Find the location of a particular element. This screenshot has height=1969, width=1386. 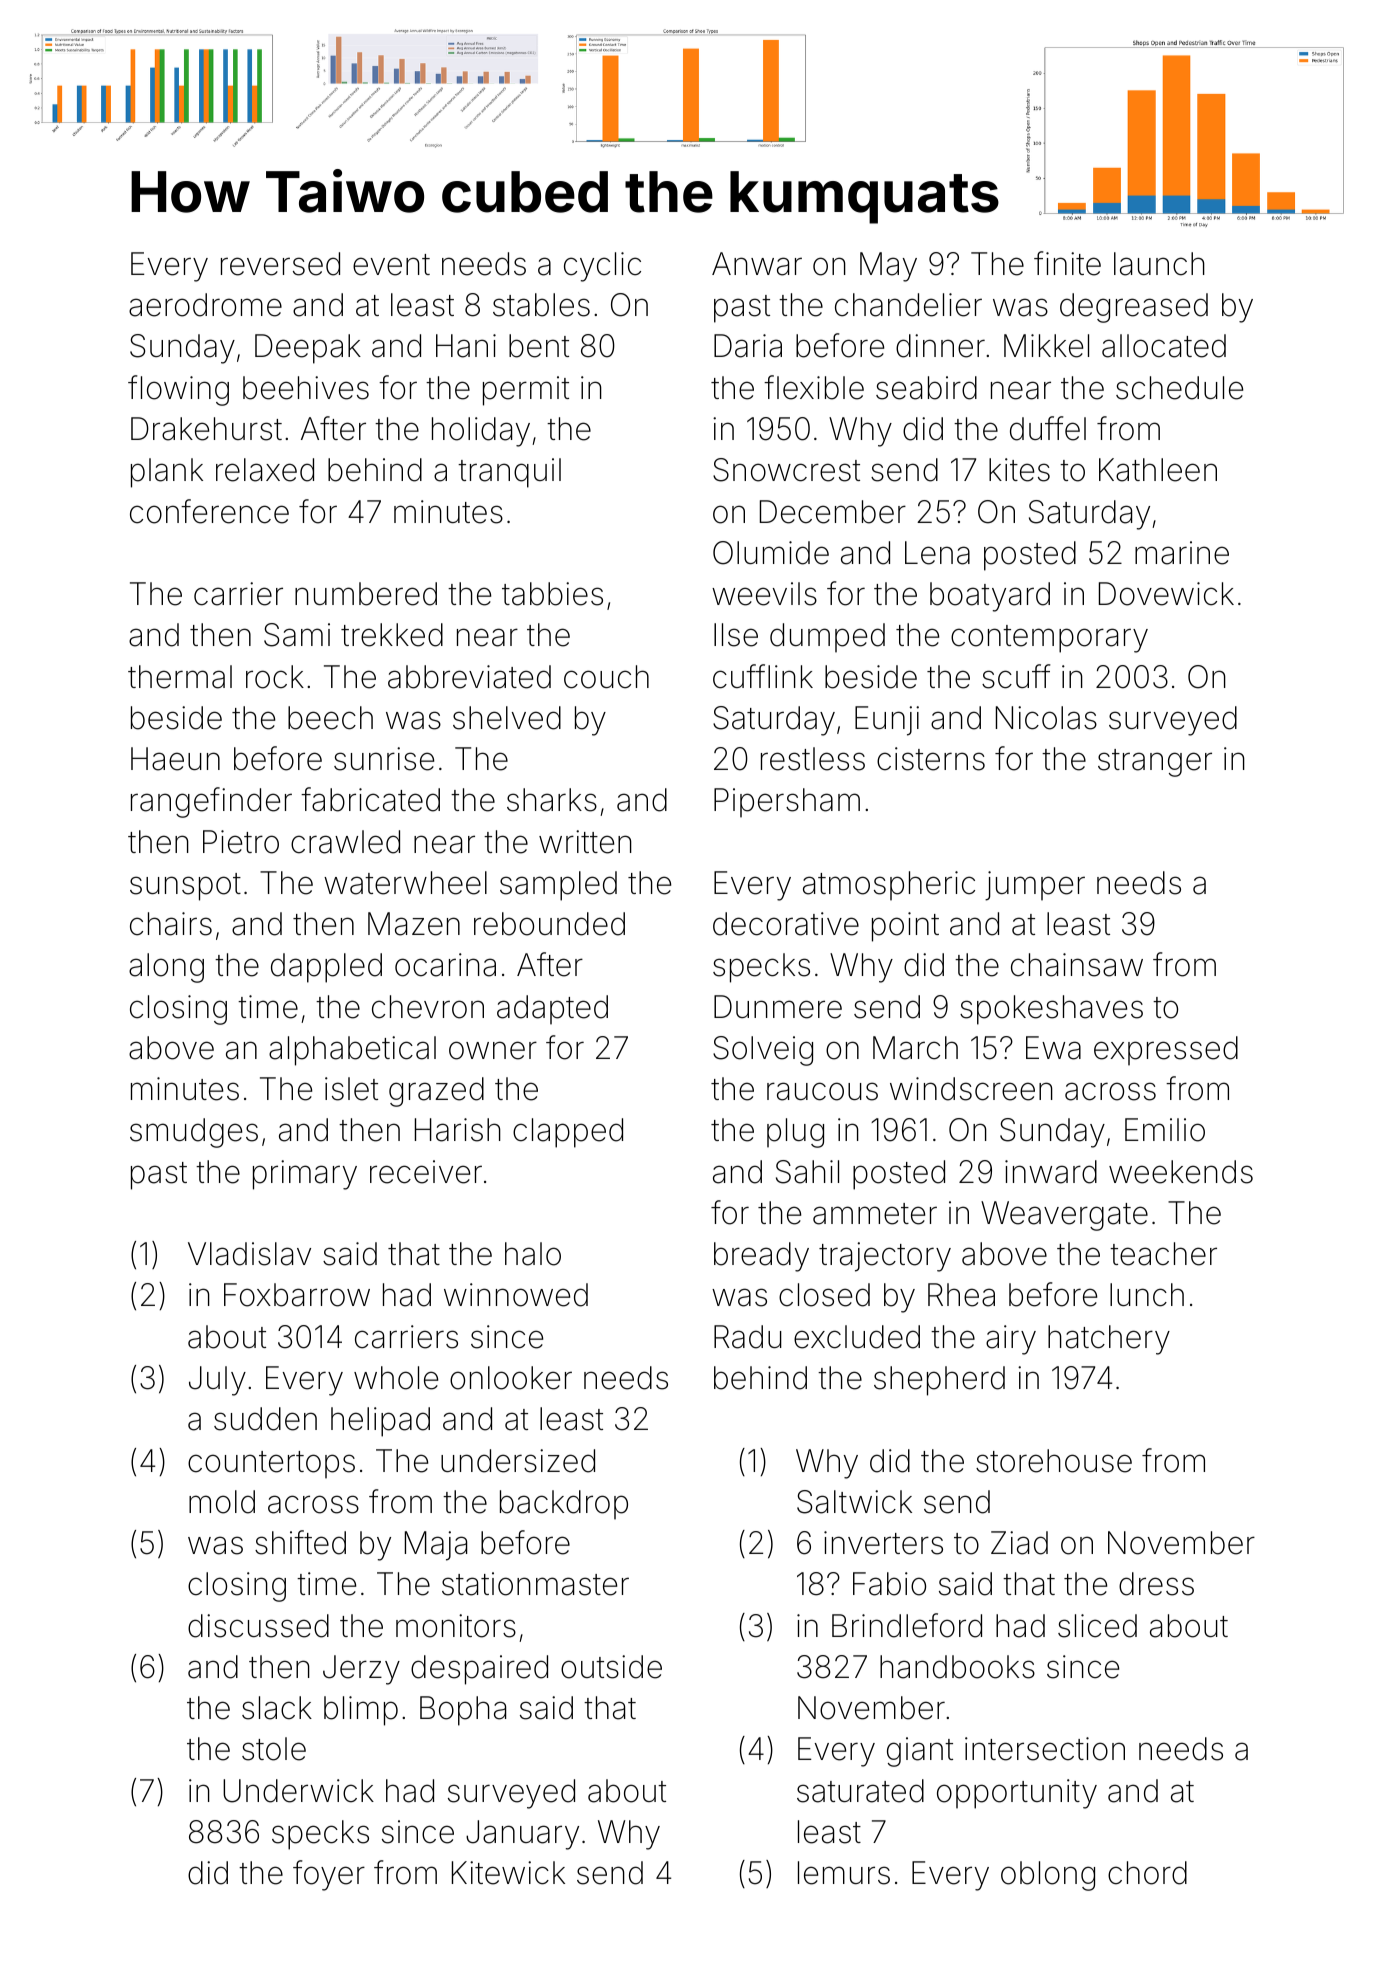

adapted is located at coordinates (552, 1010).
